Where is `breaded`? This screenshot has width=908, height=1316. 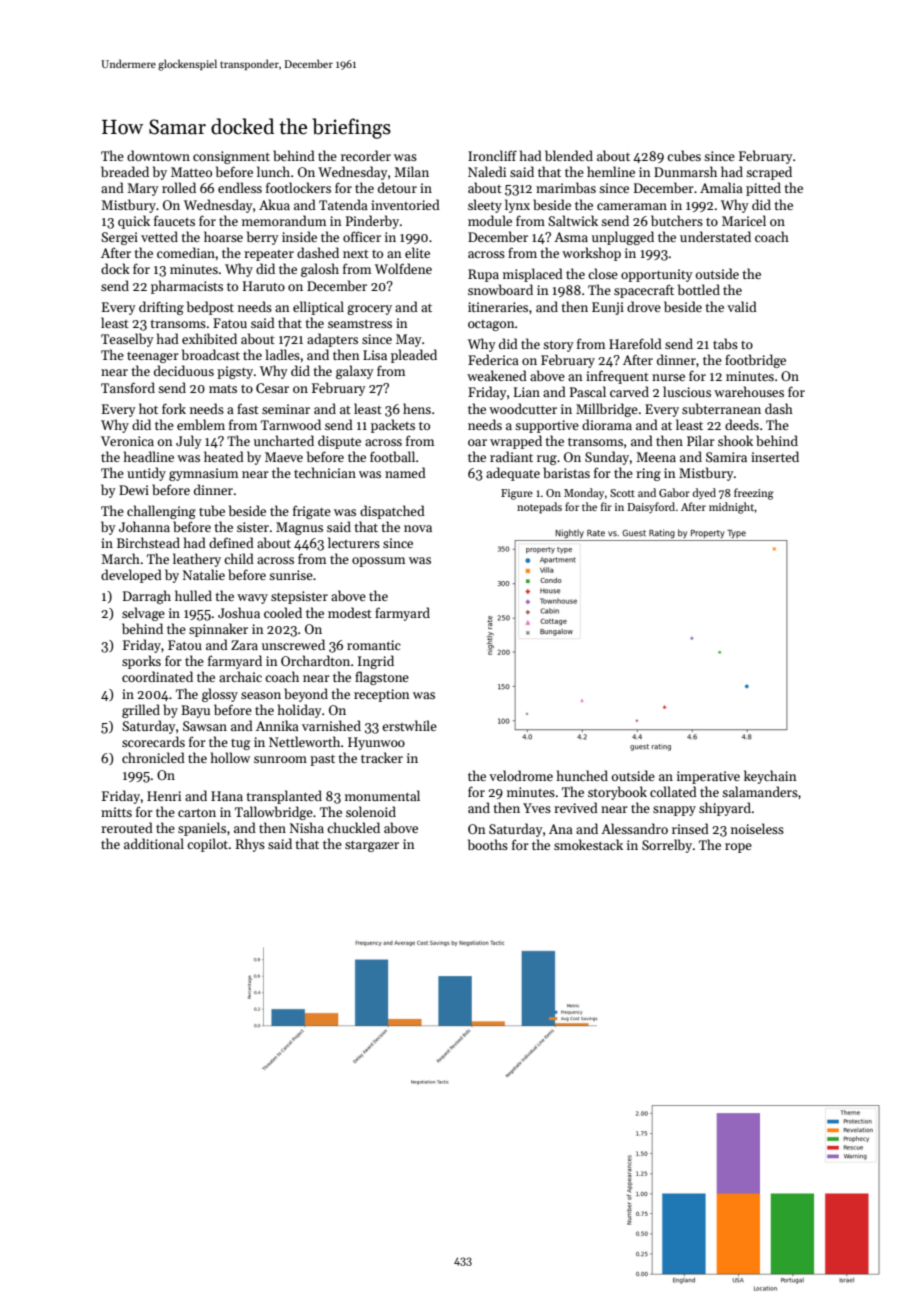 breaded is located at coordinates (125, 171).
